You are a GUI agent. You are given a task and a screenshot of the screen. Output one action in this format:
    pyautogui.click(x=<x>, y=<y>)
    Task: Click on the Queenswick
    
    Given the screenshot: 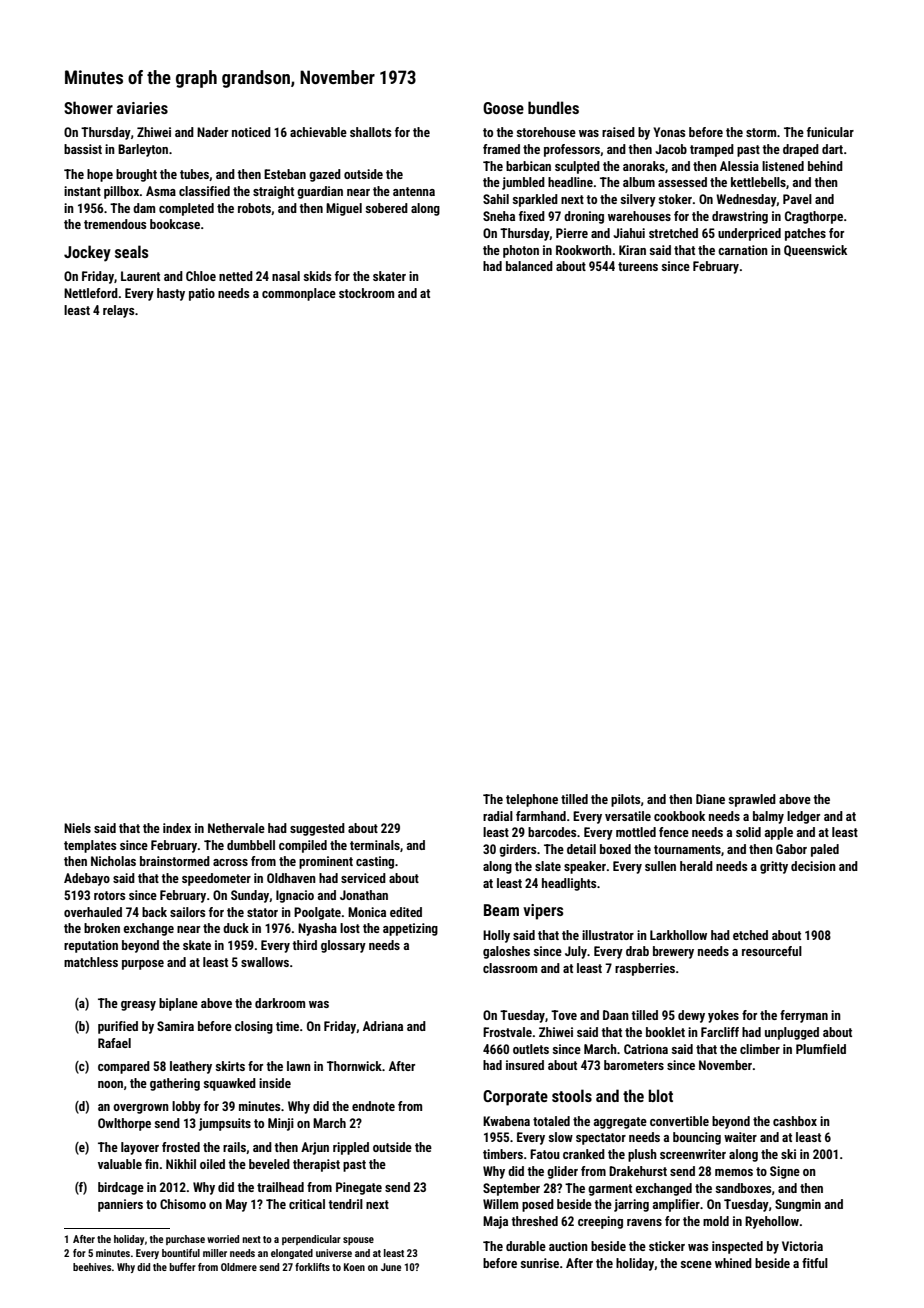 What is the action you would take?
    pyautogui.click(x=815, y=251)
